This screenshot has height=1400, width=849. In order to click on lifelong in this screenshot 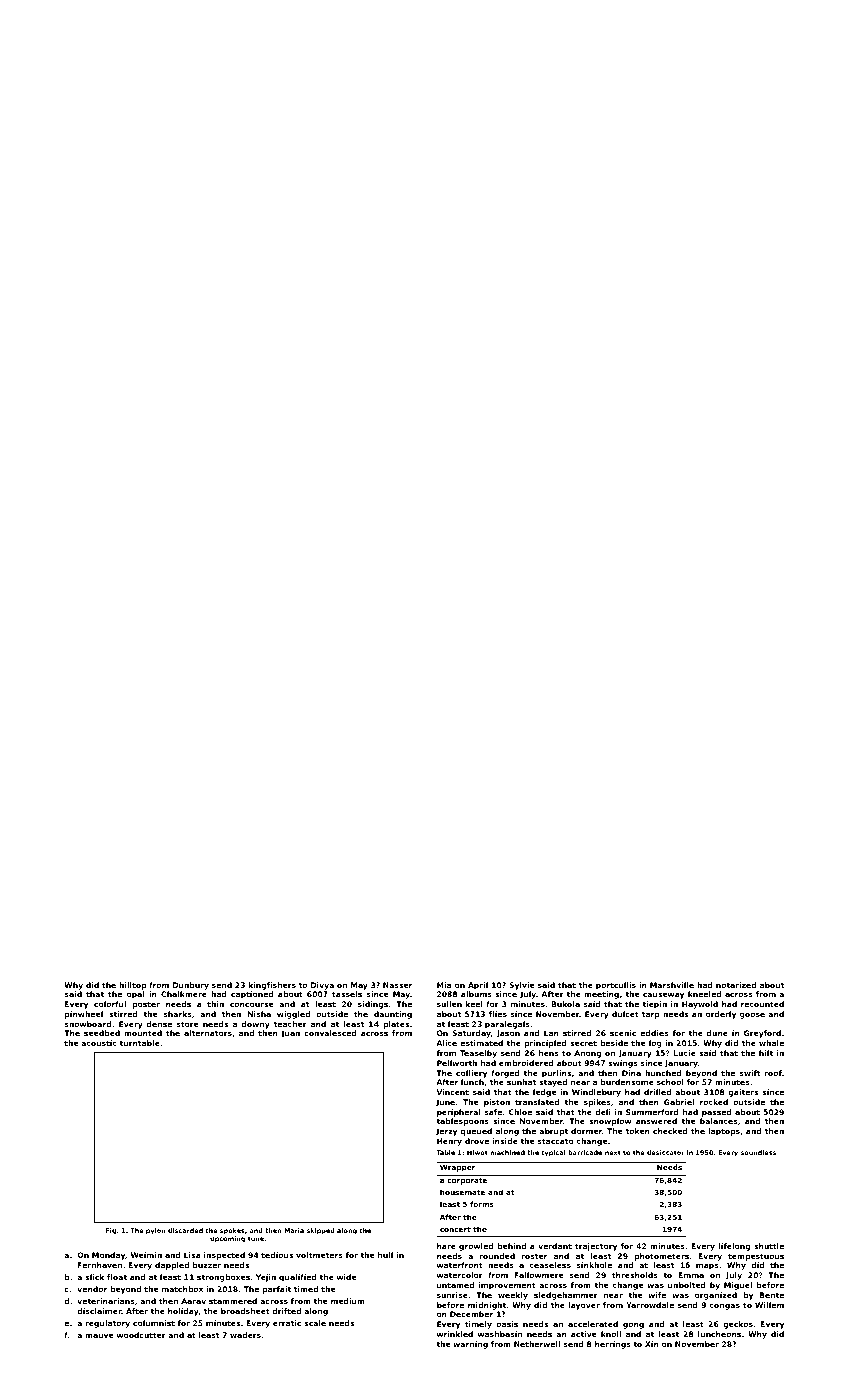, I will do `click(734, 1247)`.
